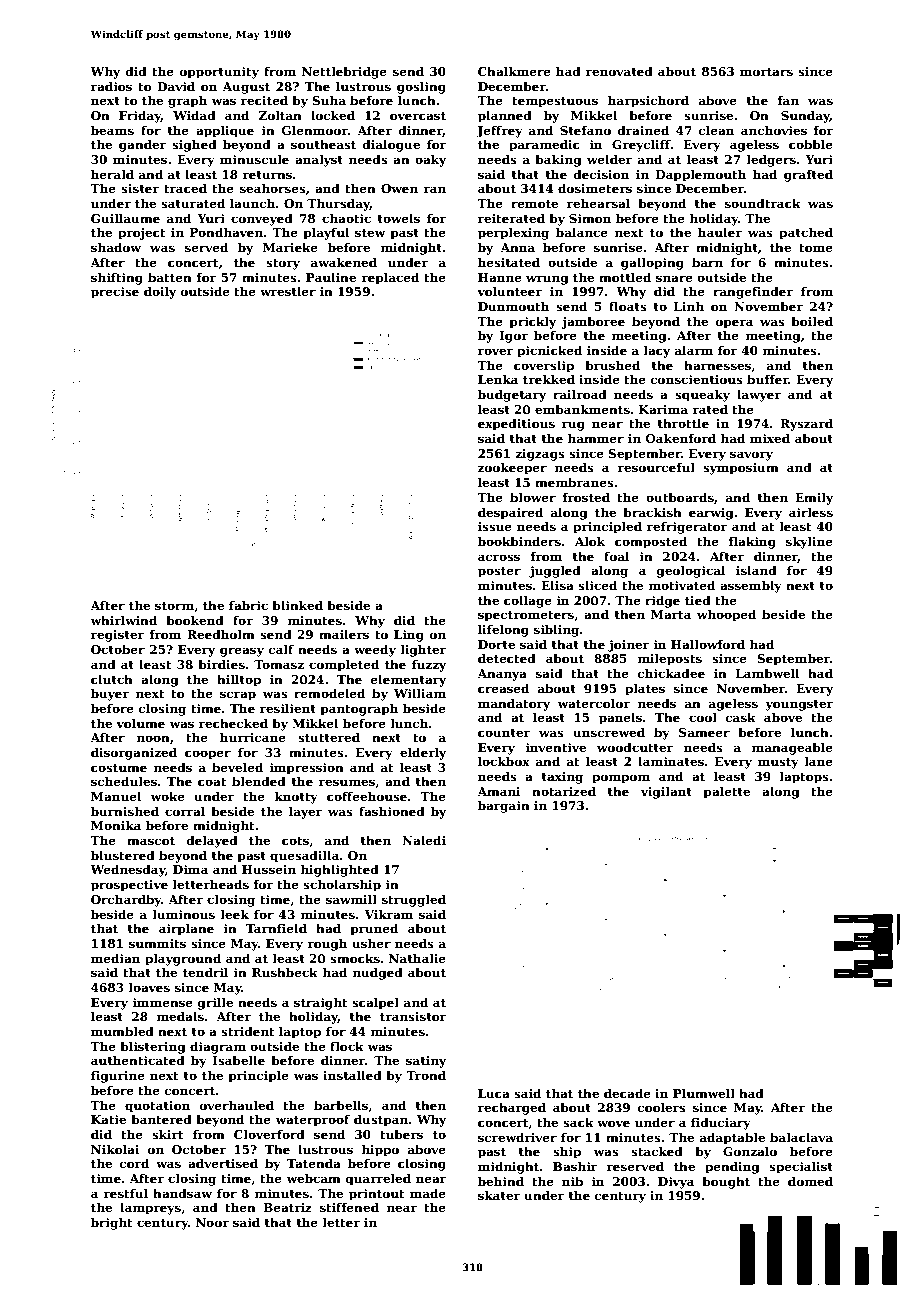 This image has height=1308, width=924. Describe the element at coordinates (285, 972) in the image. I see `Rushbeck` at that location.
